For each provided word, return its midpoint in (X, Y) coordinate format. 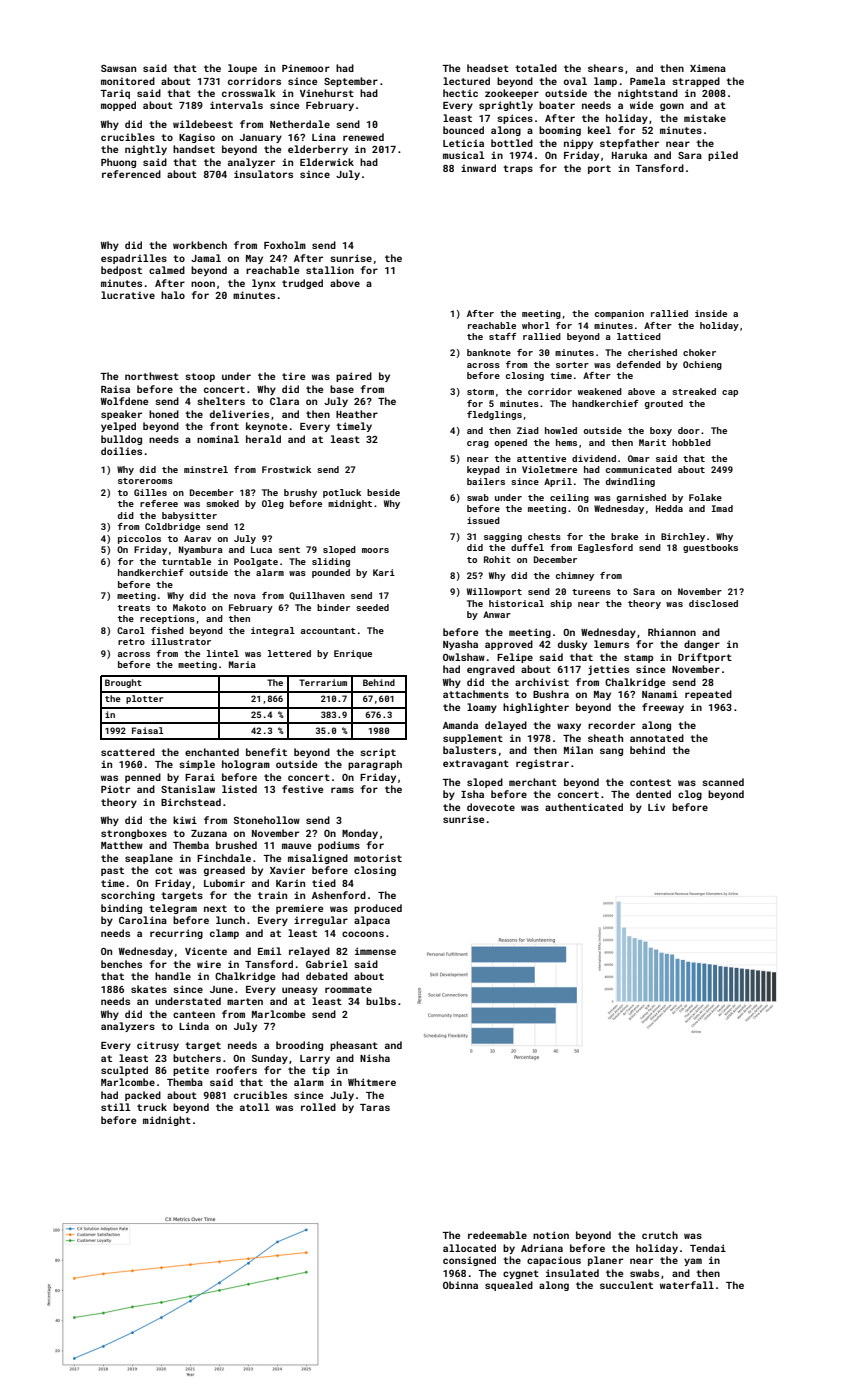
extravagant (476, 764)
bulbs (381, 1001)
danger (702, 645)
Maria (242, 664)
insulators (263, 174)
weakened (600, 391)
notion (551, 1235)
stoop (200, 377)
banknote (489, 352)
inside (711, 313)
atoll (254, 1107)
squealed (509, 1286)
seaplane (149, 859)
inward (478, 168)
